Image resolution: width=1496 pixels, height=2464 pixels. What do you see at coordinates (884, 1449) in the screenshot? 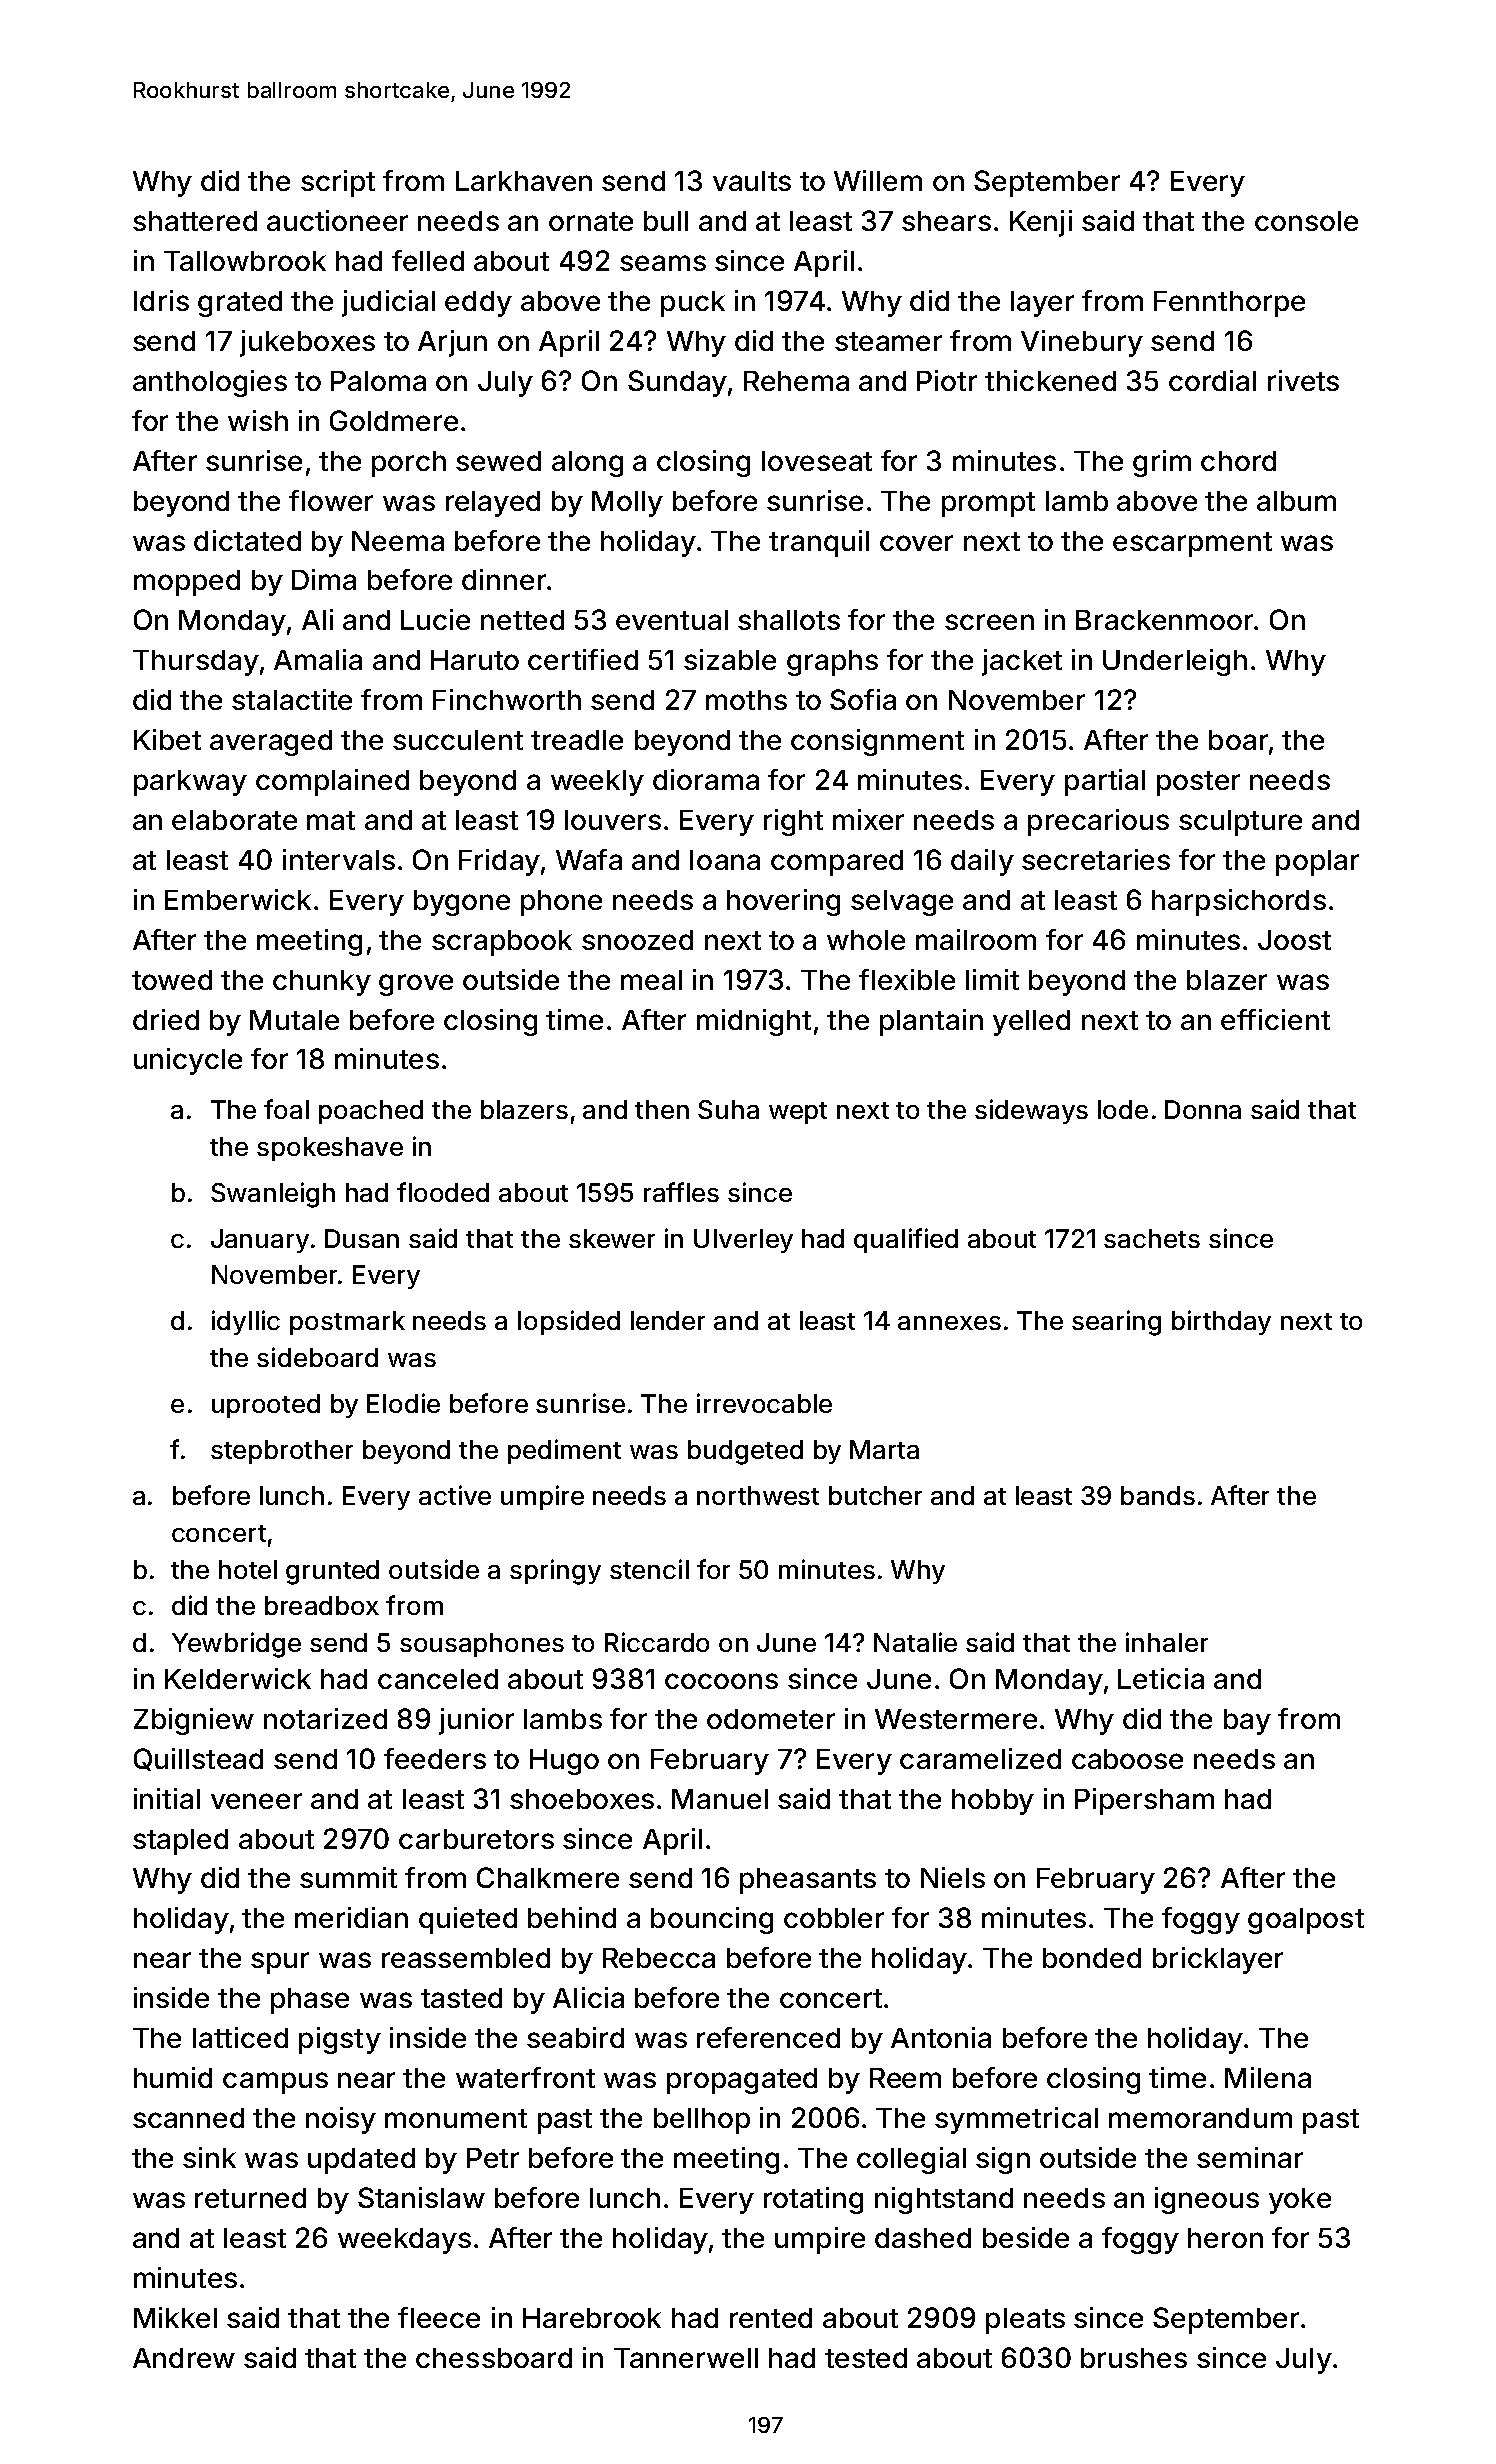
I see `Marta` at bounding box center [884, 1449].
